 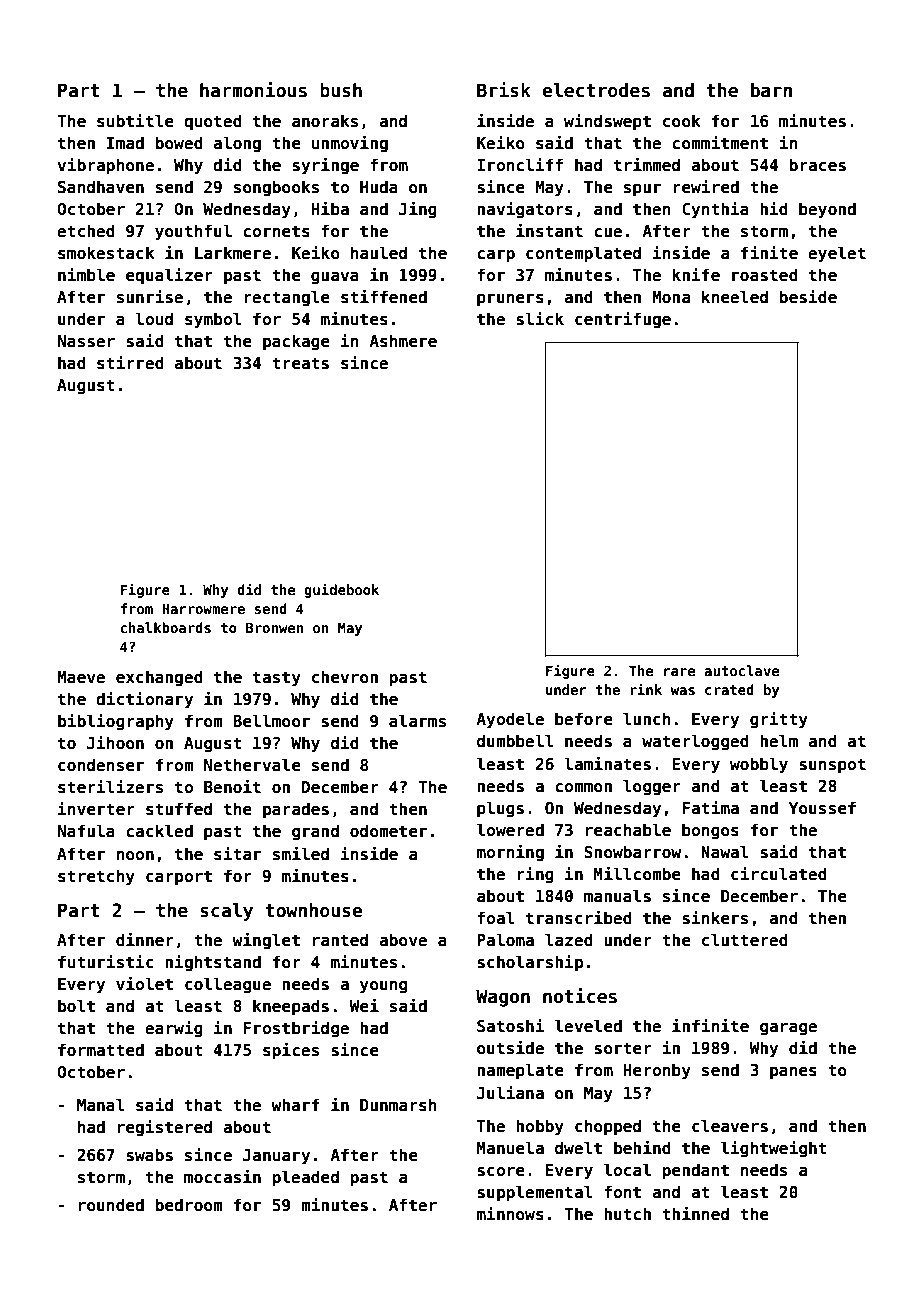 I want to click on spur, so click(x=642, y=190).
